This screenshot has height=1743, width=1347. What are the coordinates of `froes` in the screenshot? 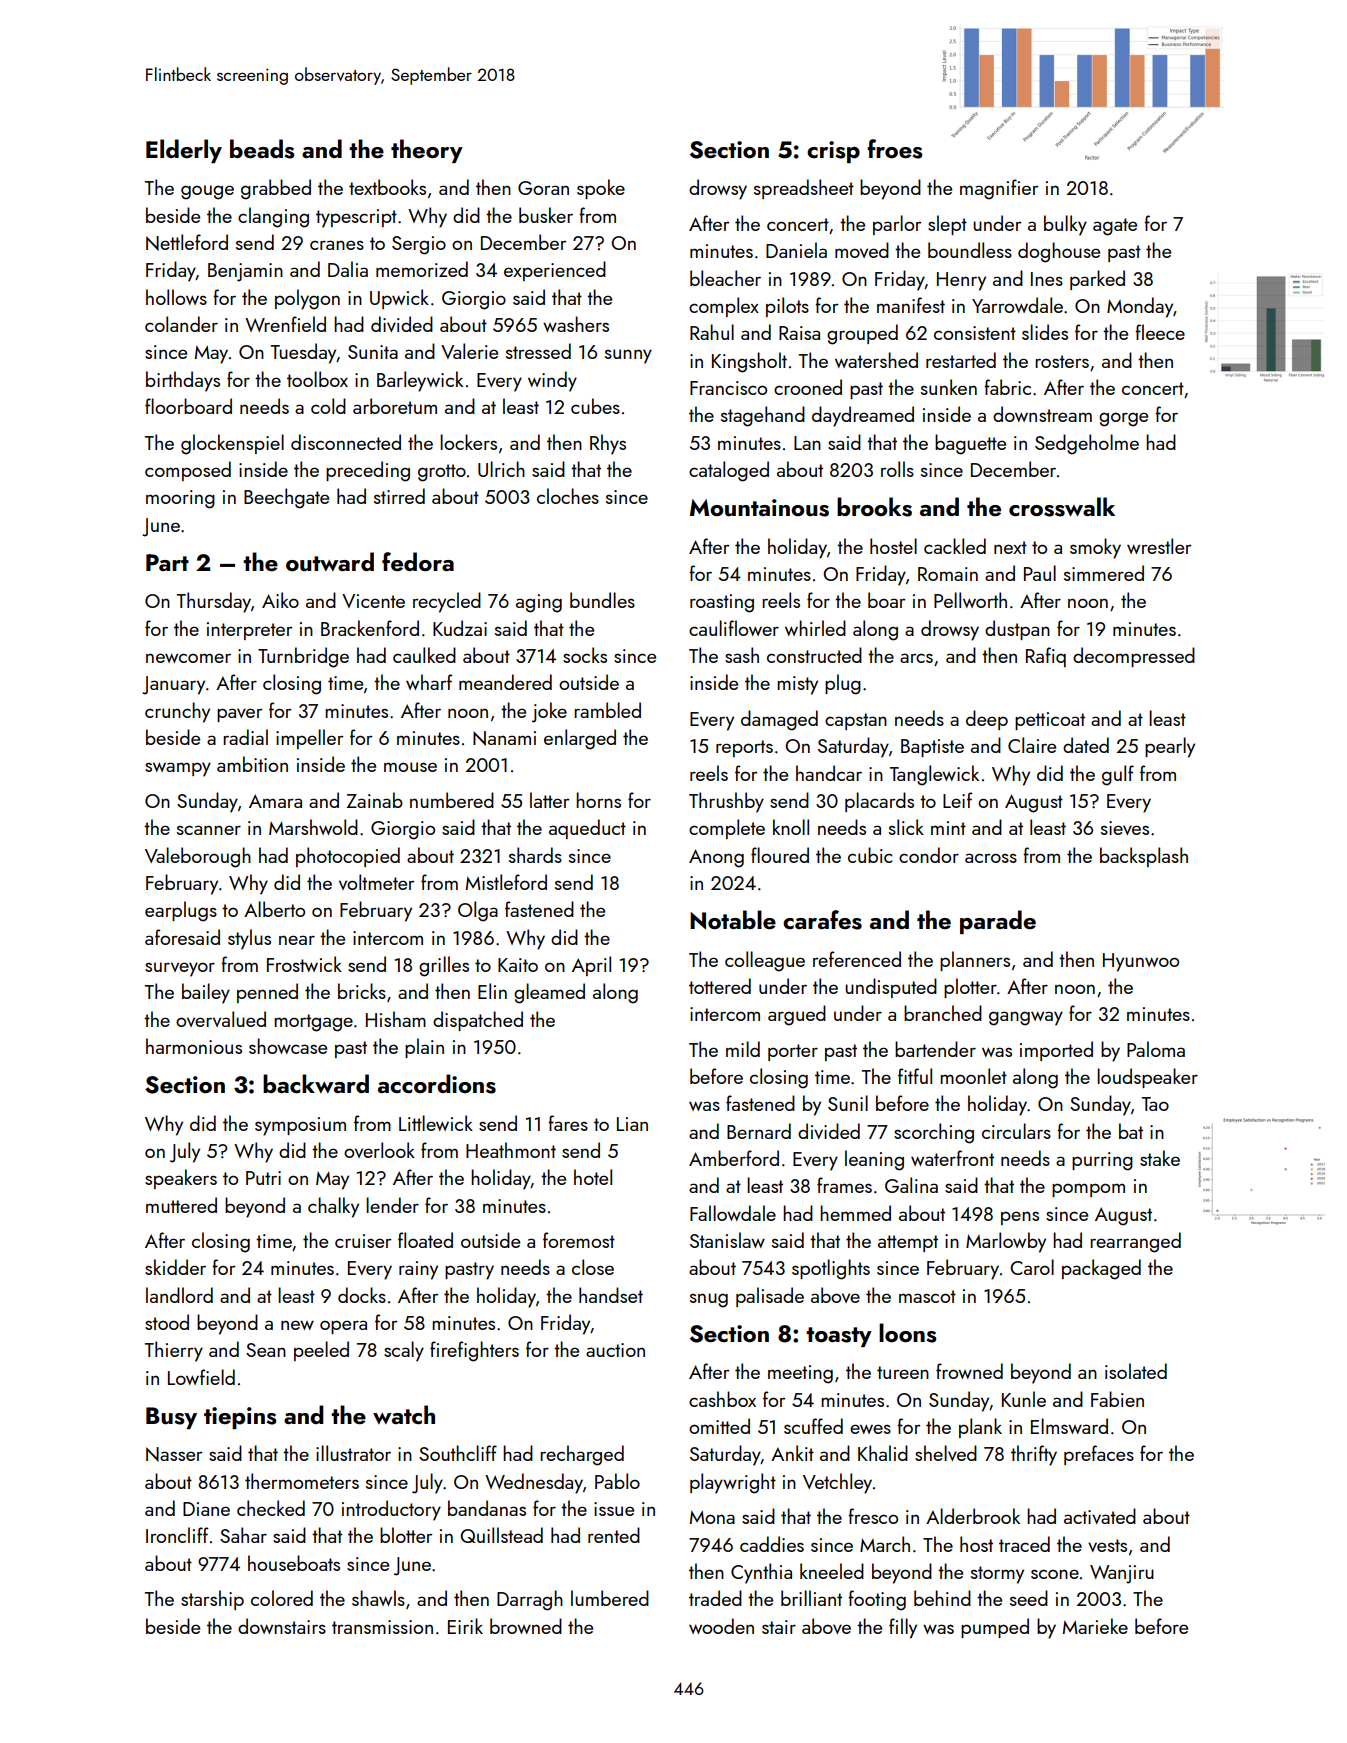 It's located at (894, 149).
